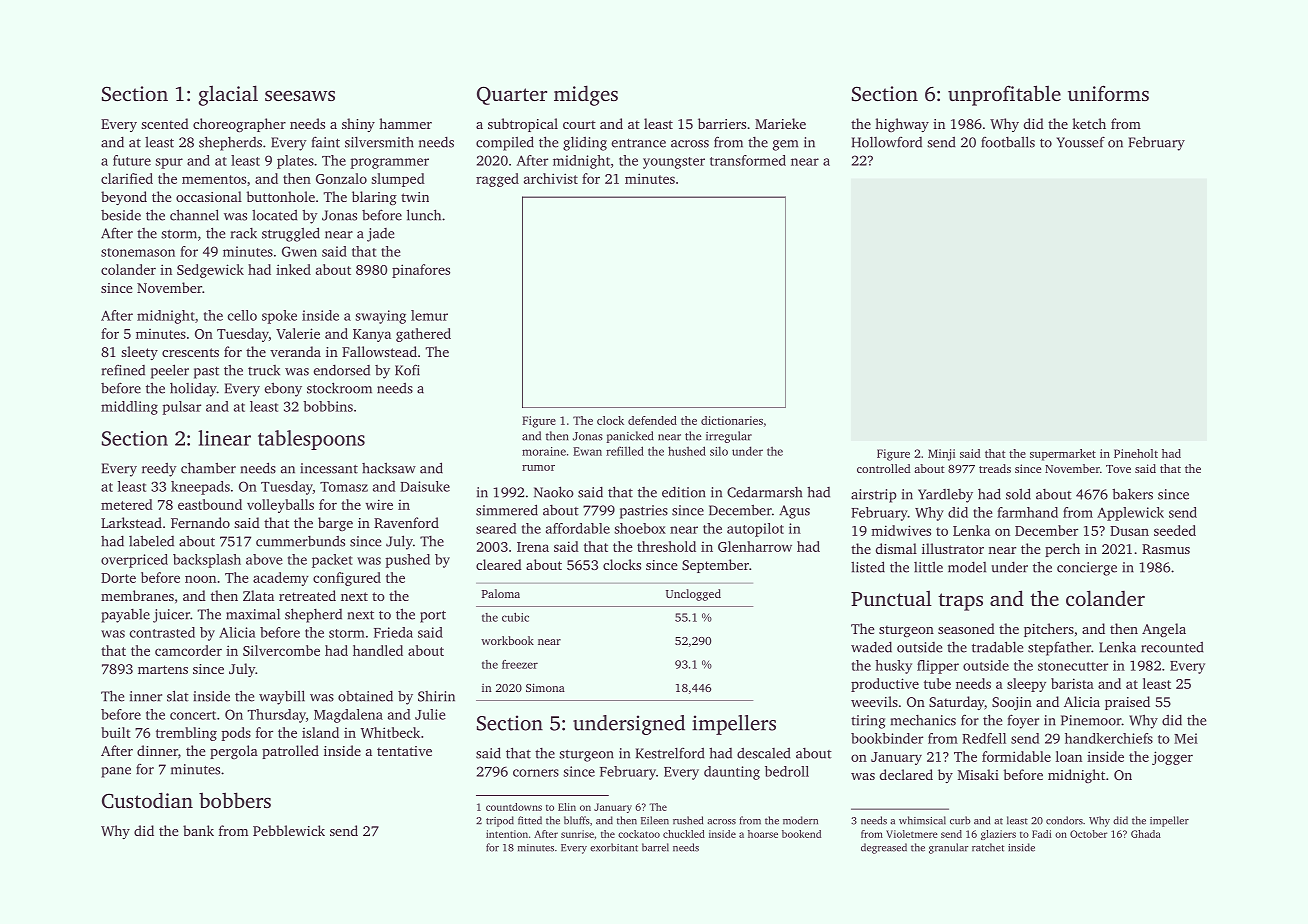 This screenshot has height=924, width=1308. I want to click on jade, so click(380, 235).
